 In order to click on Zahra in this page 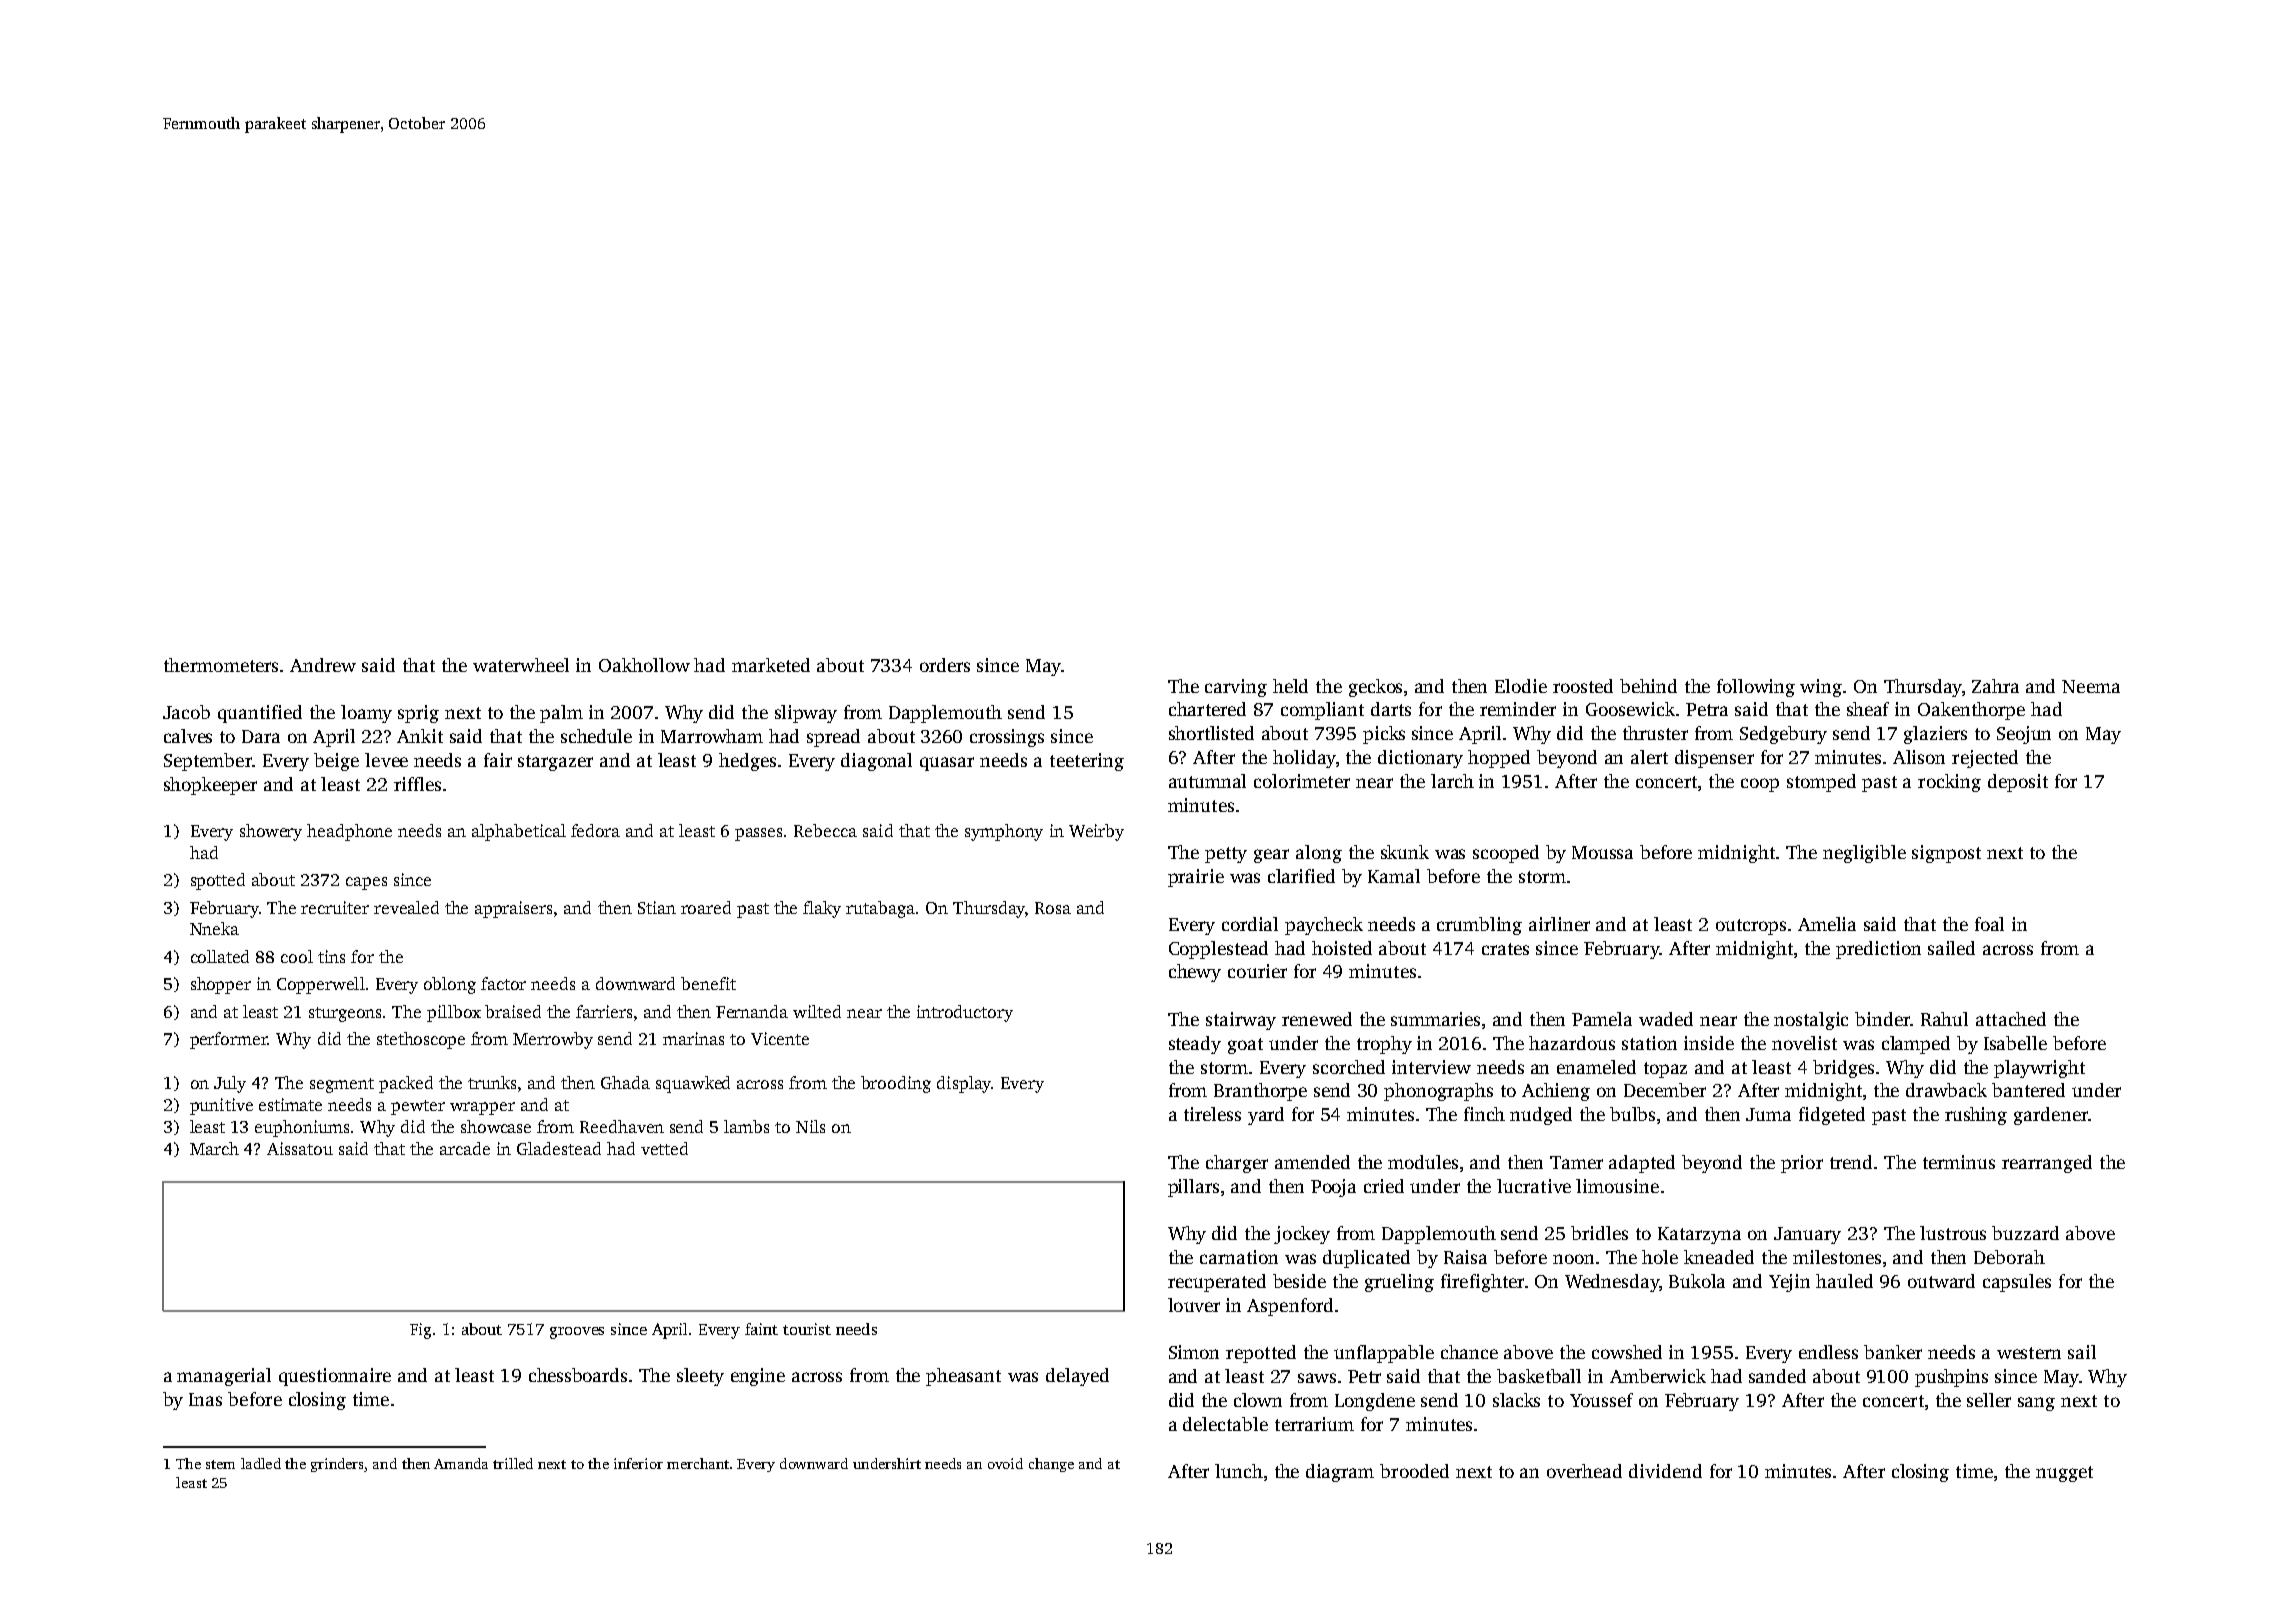, I will do `click(1995, 686)`.
